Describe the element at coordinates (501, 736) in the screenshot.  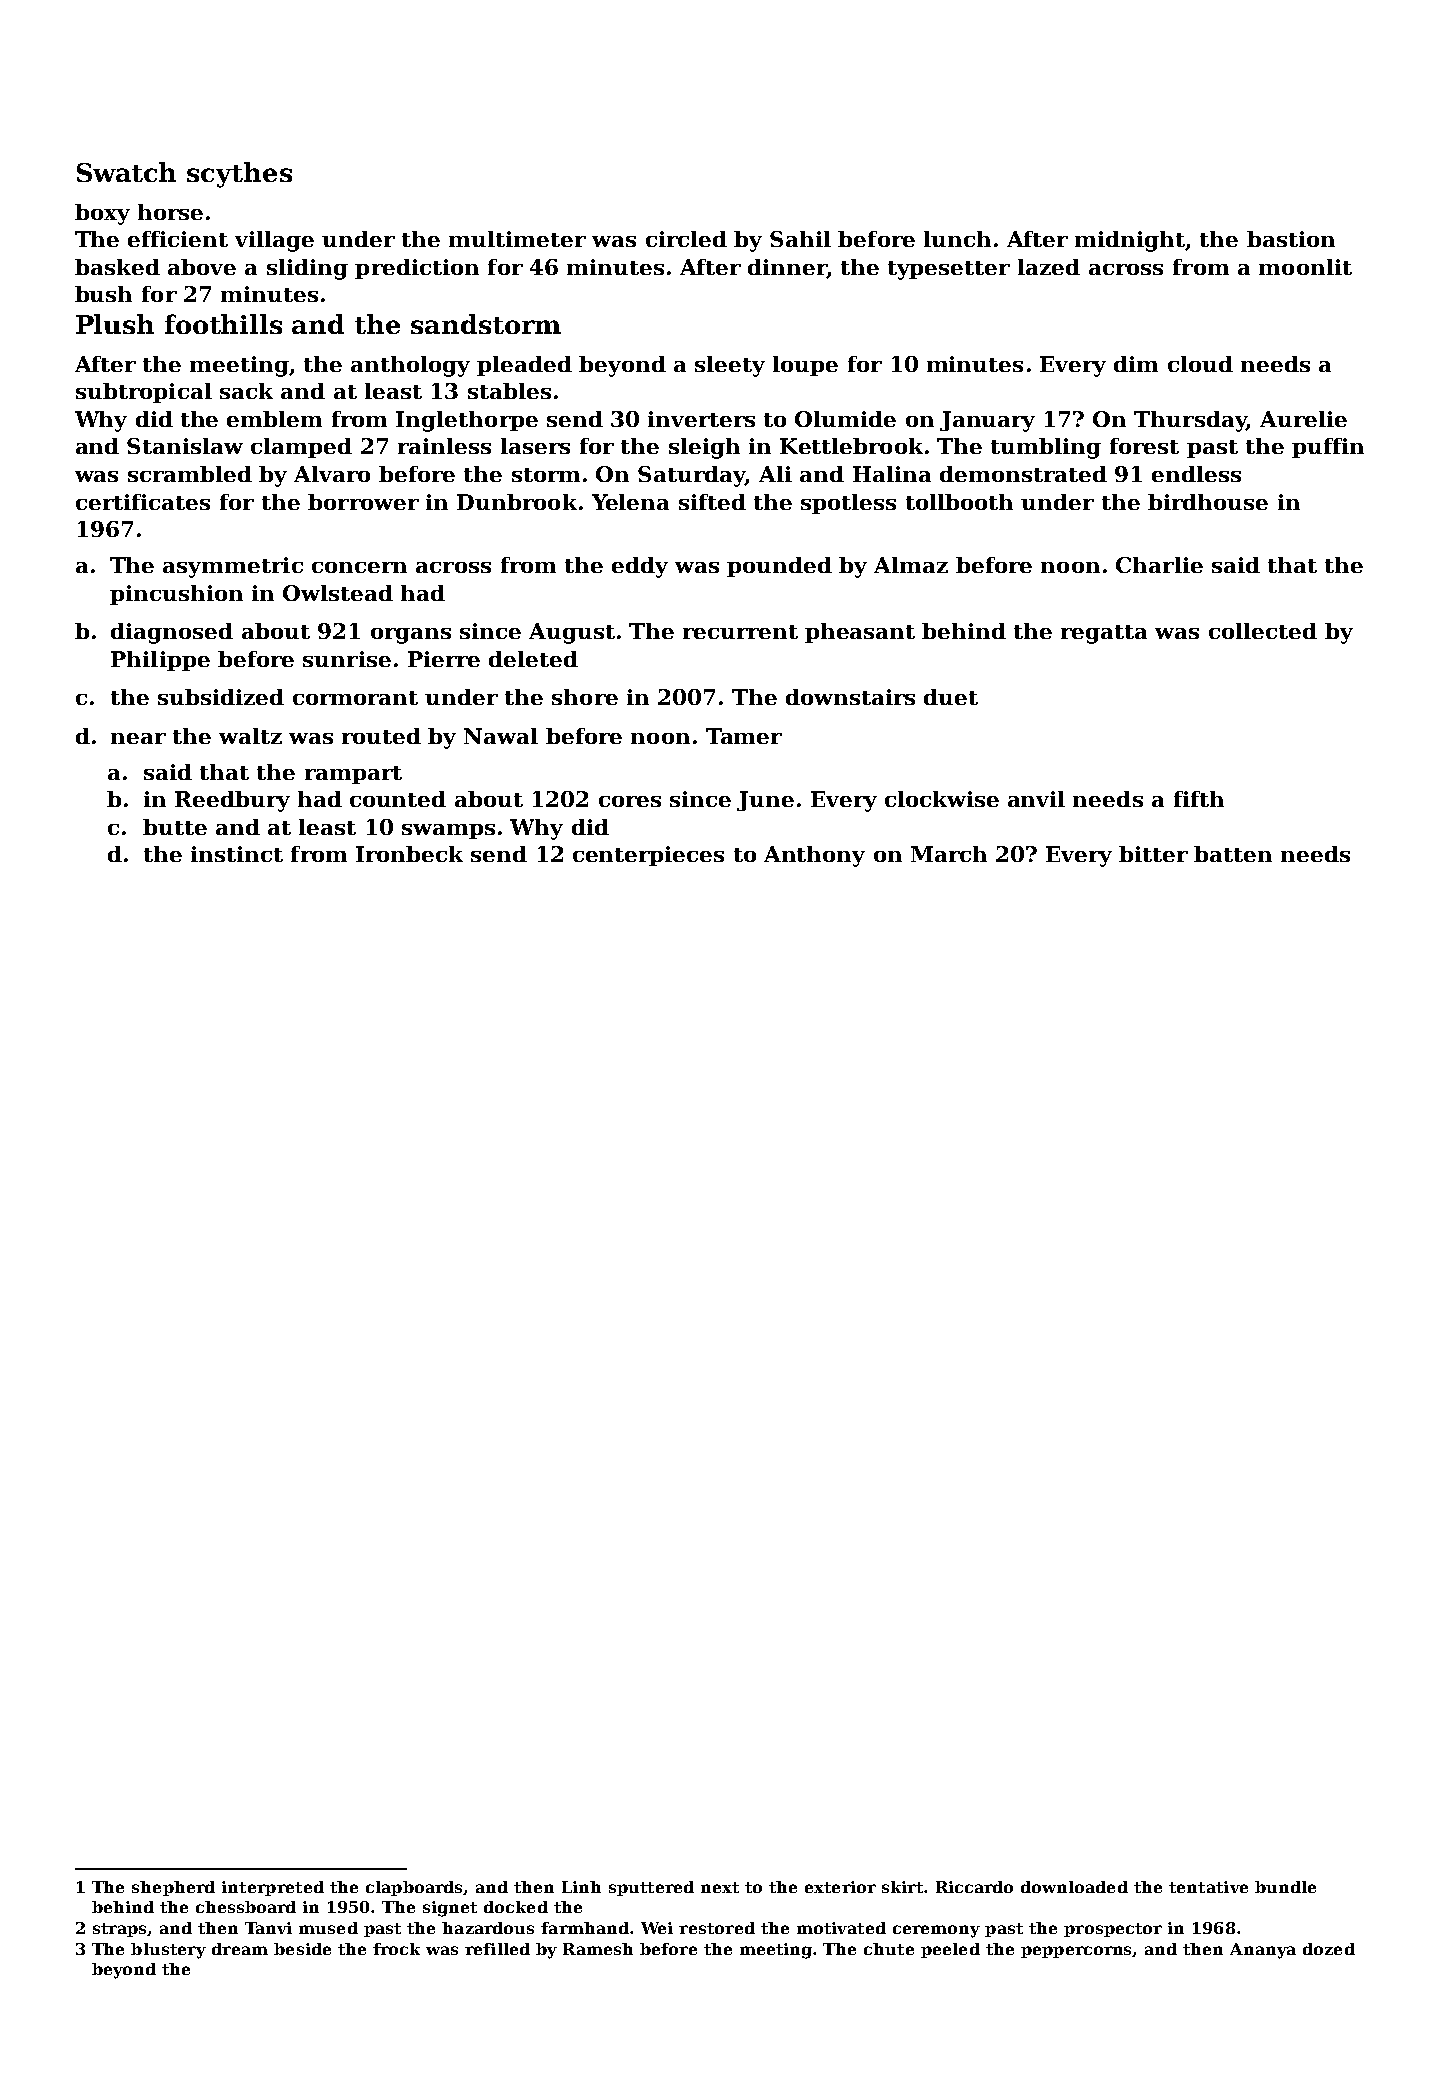
I see `Nawal` at that location.
